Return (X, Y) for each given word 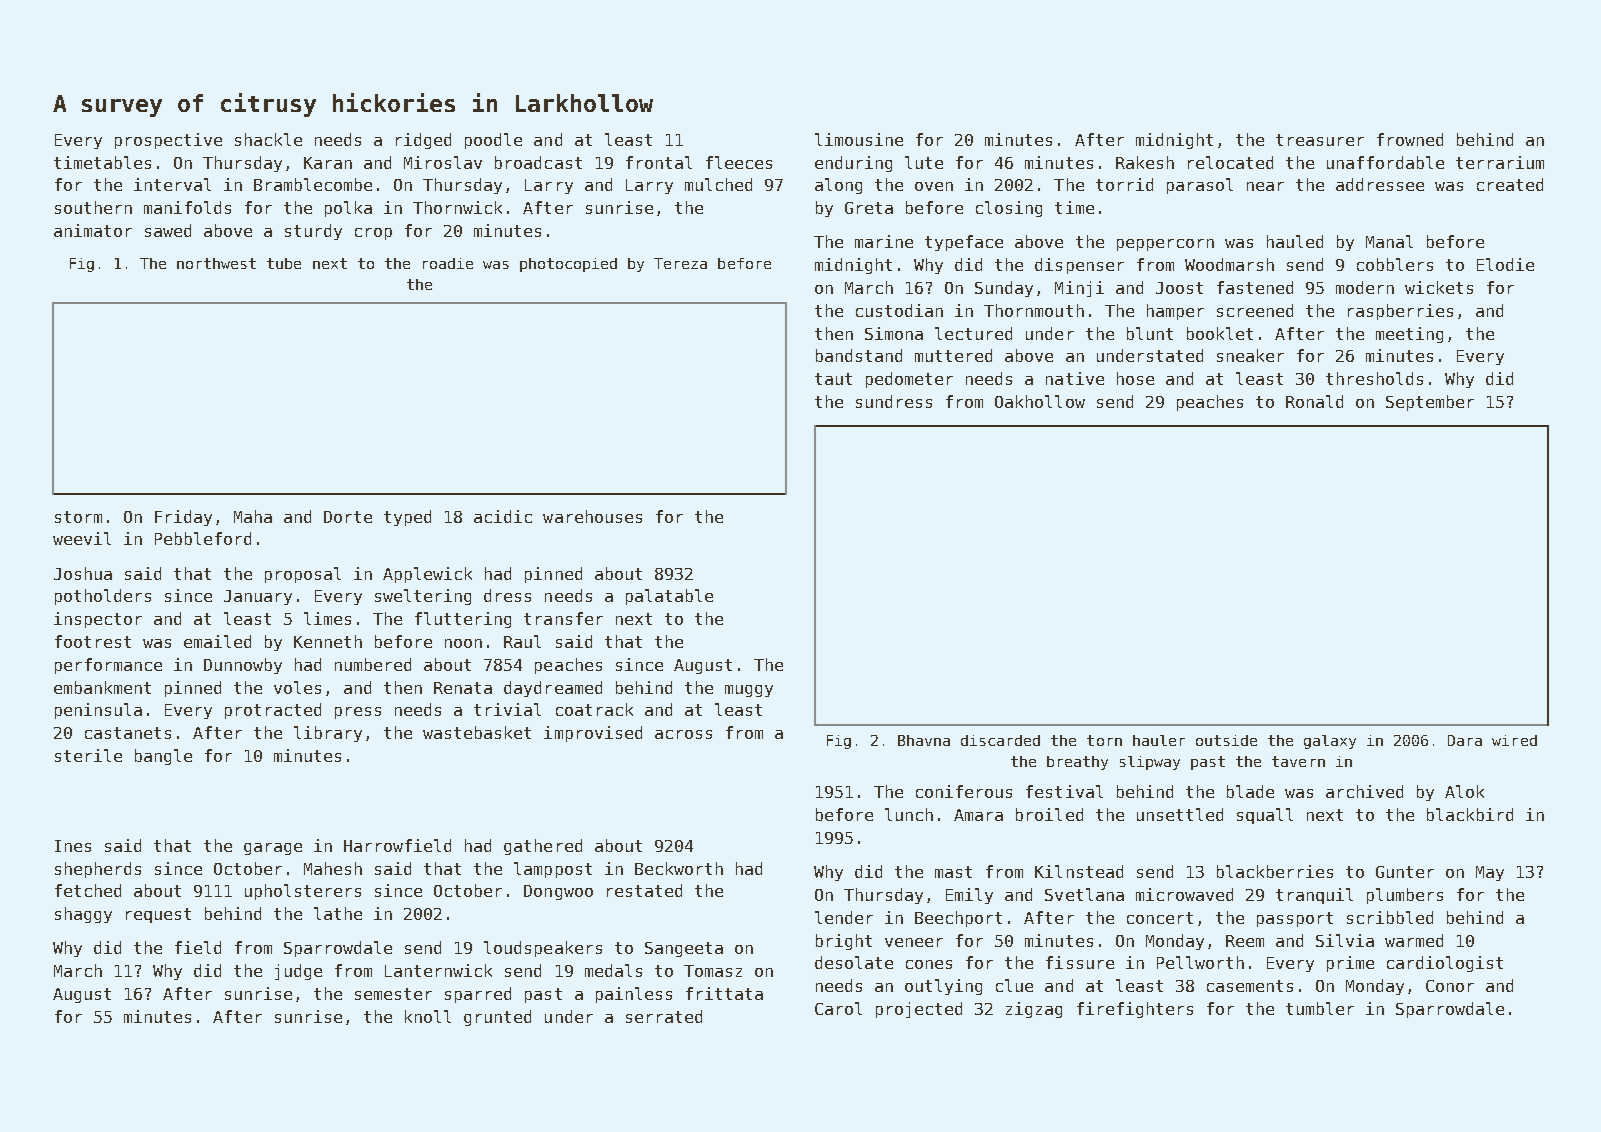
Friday (183, 518)
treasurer (1320, 140)
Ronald (1314, 401)
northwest (216, 263)
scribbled (1390, 917)
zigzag (1034, 1010)
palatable (669, 597)
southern (93, 207)
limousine (859, 139)
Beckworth (679, 868)
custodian (899, 310)
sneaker (1250, 355)
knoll (428, 1016)
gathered (543, 847)
